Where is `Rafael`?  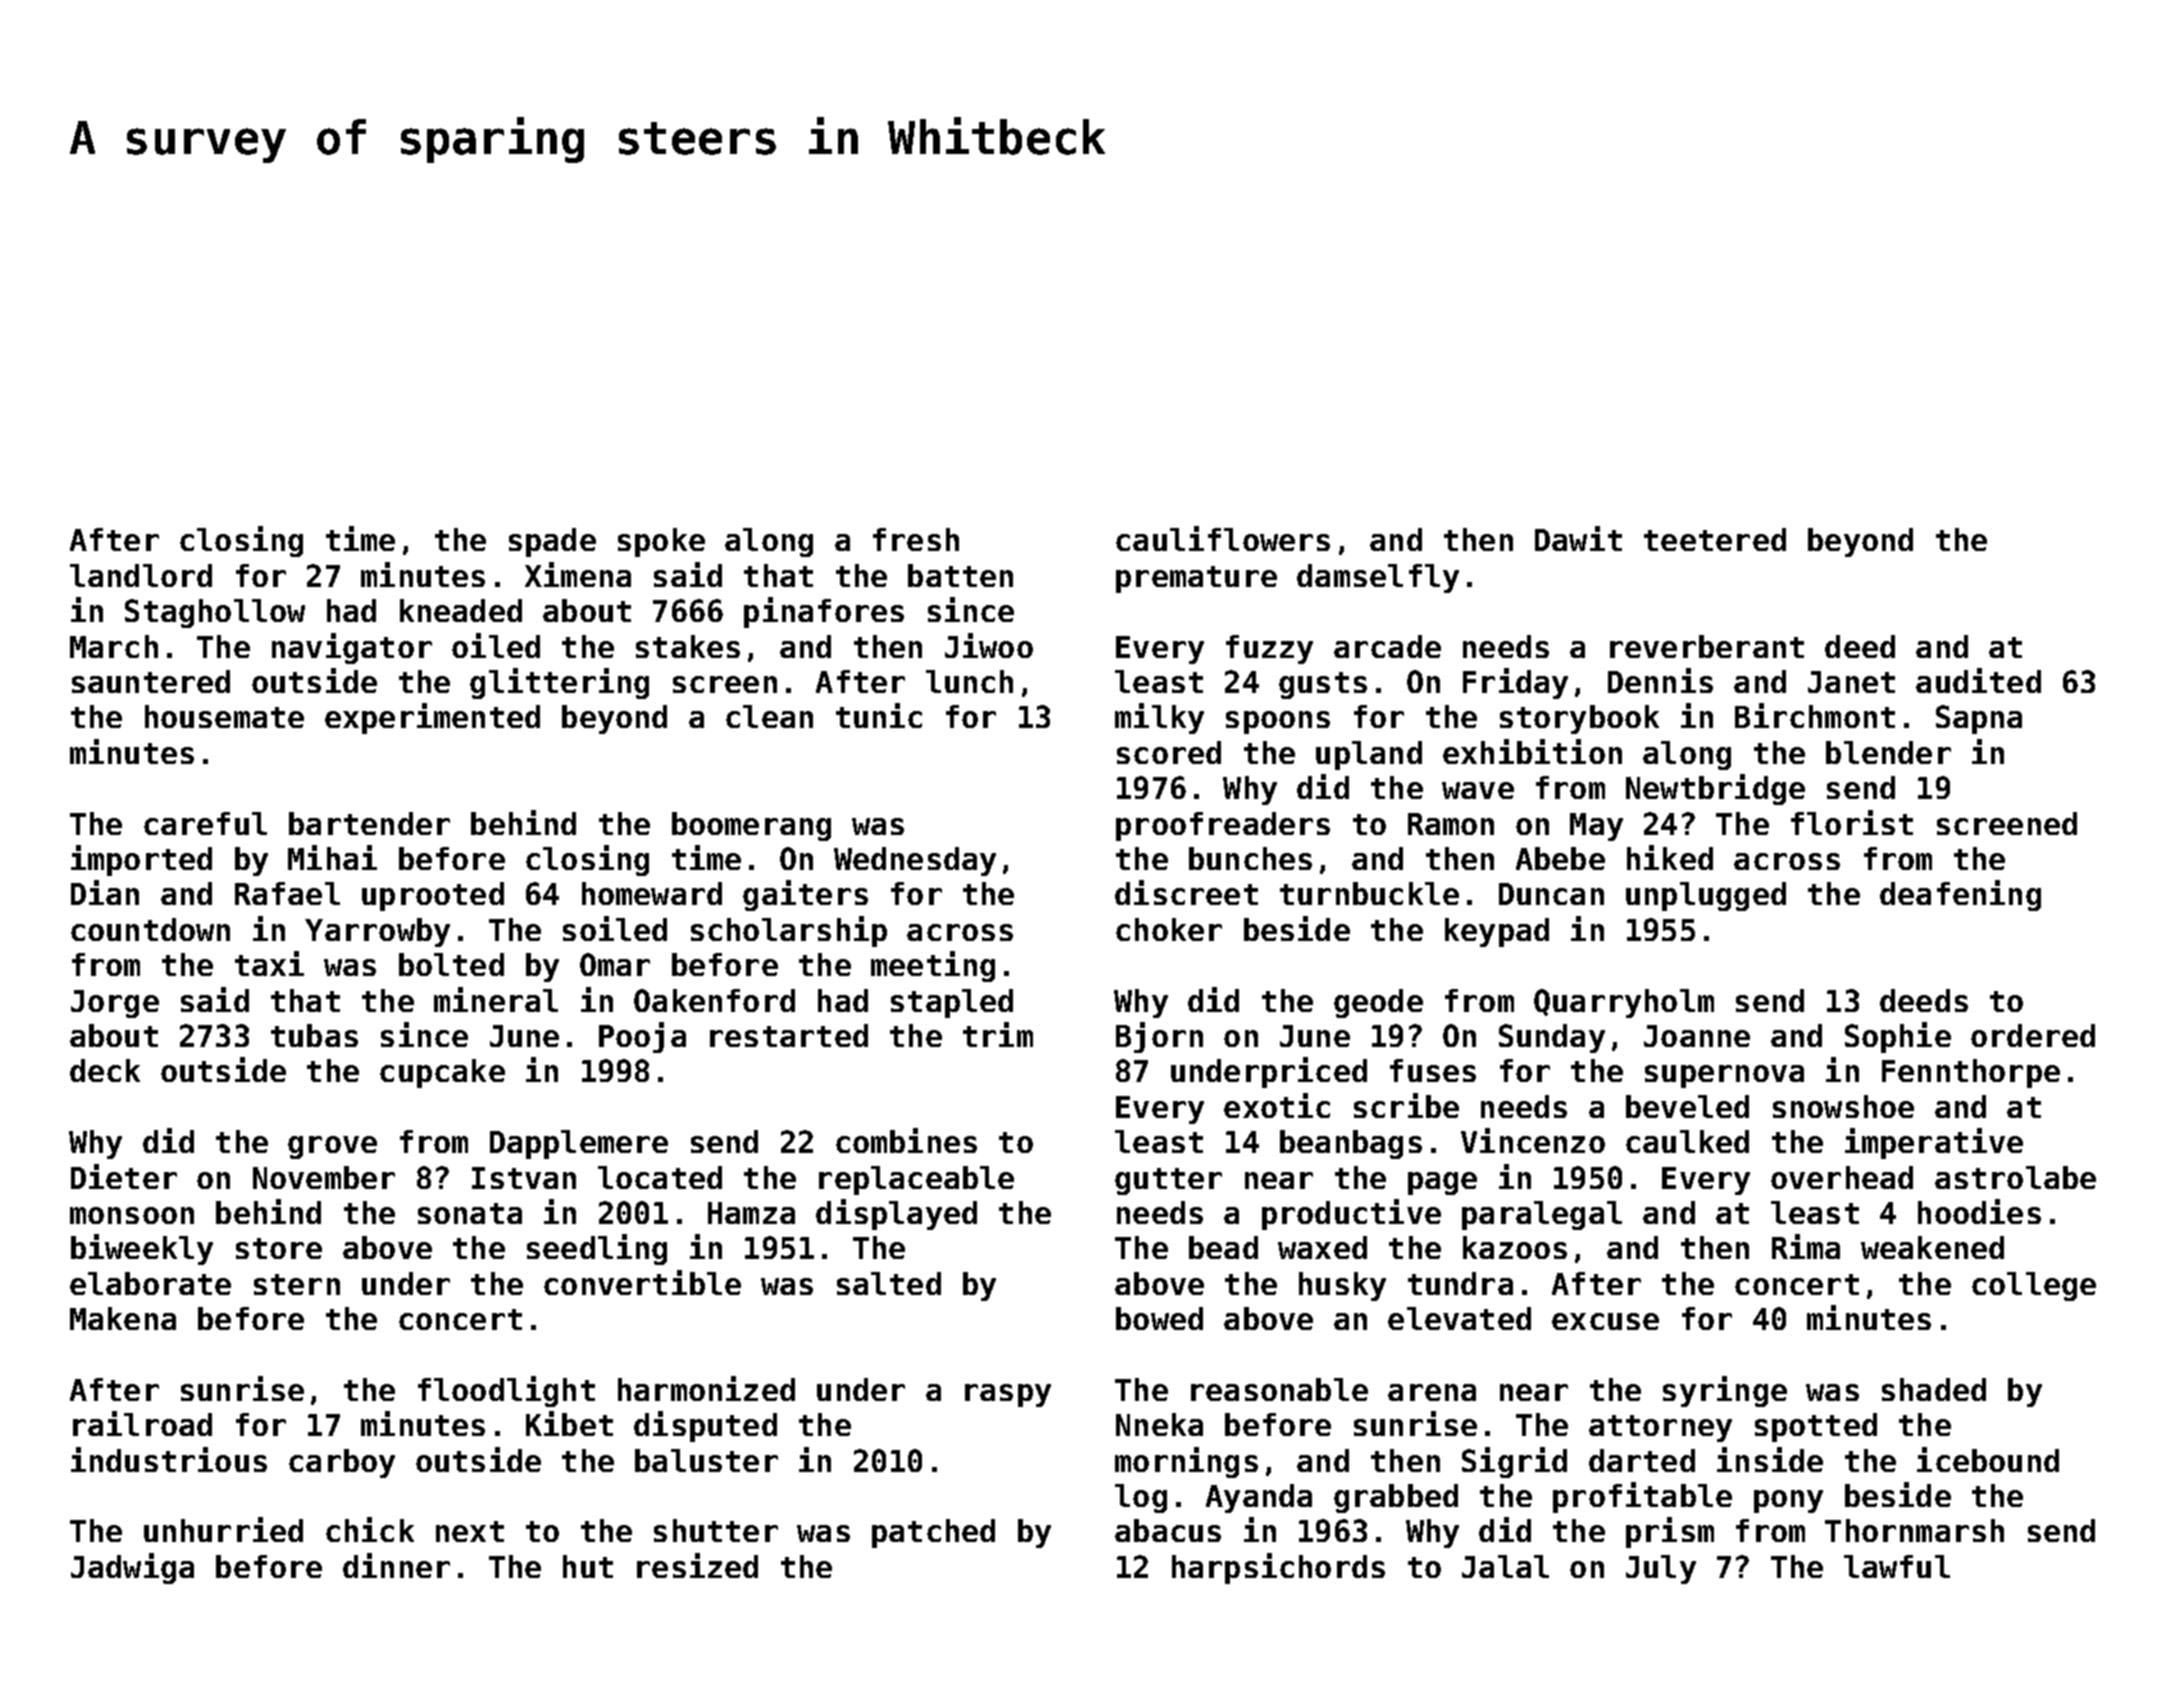
Rafael is located at coordinates (287, 893).
